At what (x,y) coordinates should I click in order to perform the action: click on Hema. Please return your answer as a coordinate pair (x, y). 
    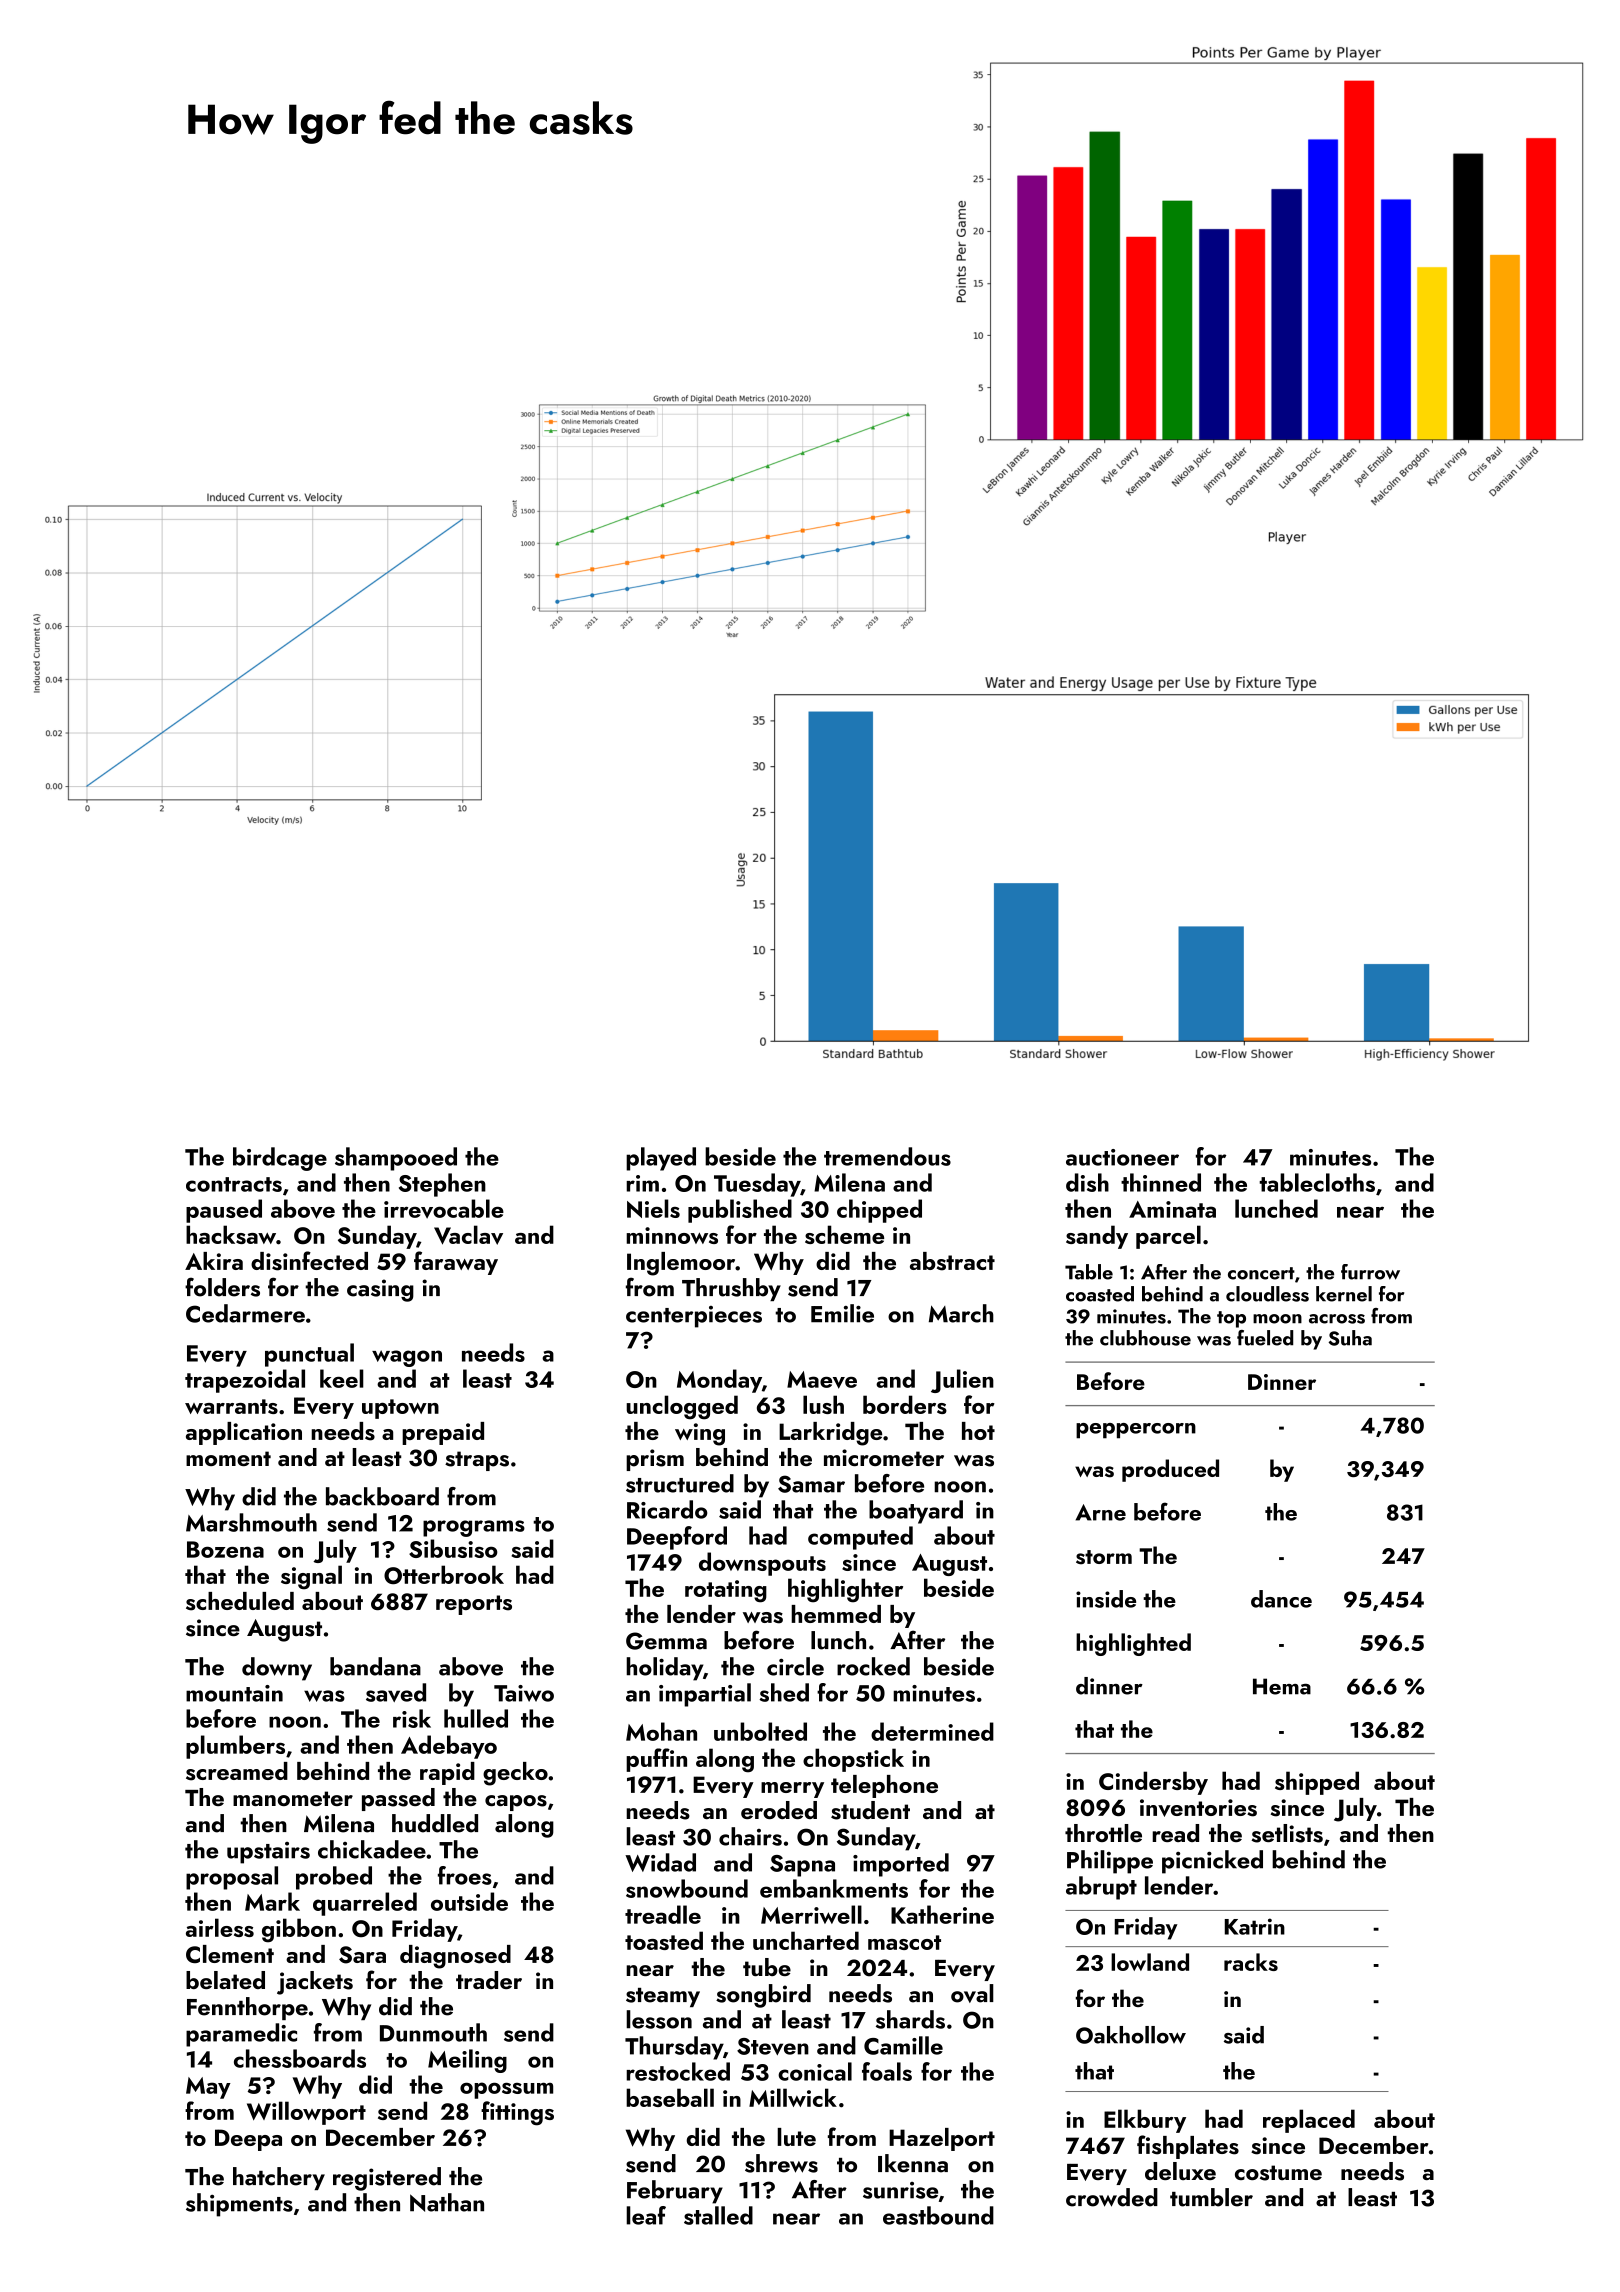
    Looking at the image, I should click on (1282, 1686).
